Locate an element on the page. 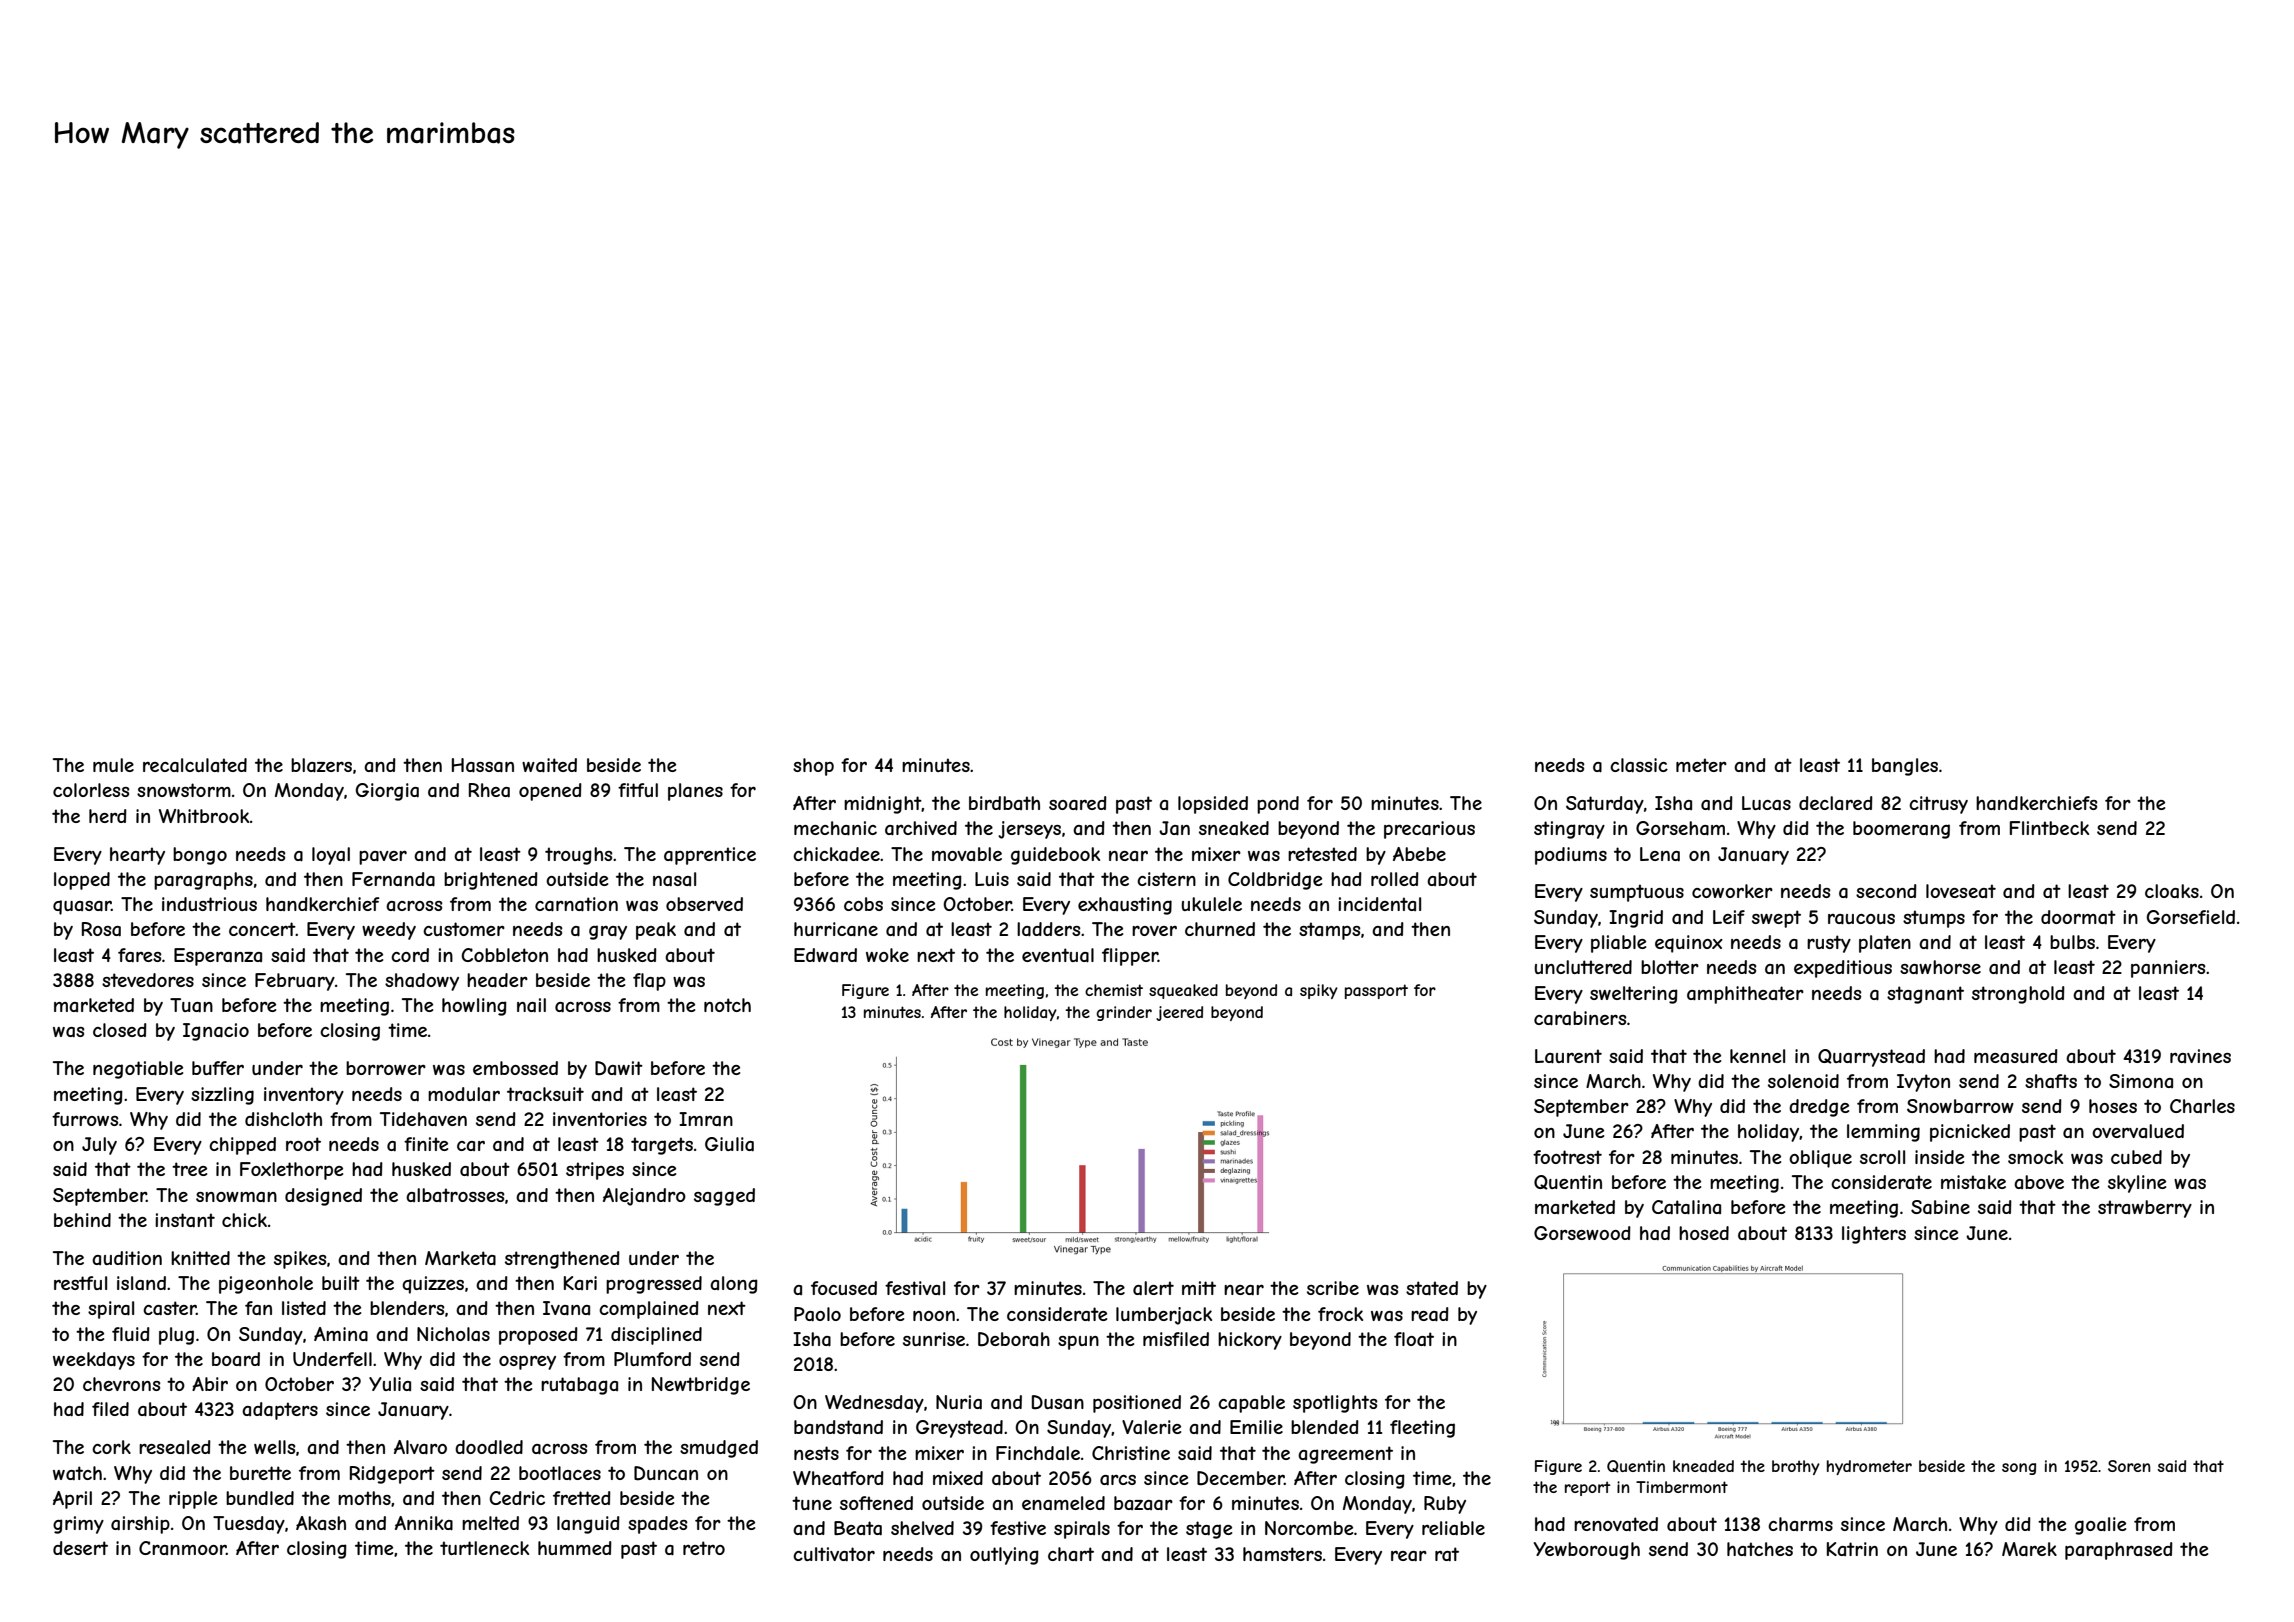 The height and width of the document is (1622, 2294). troughs is located at coordinates (579, 856).
